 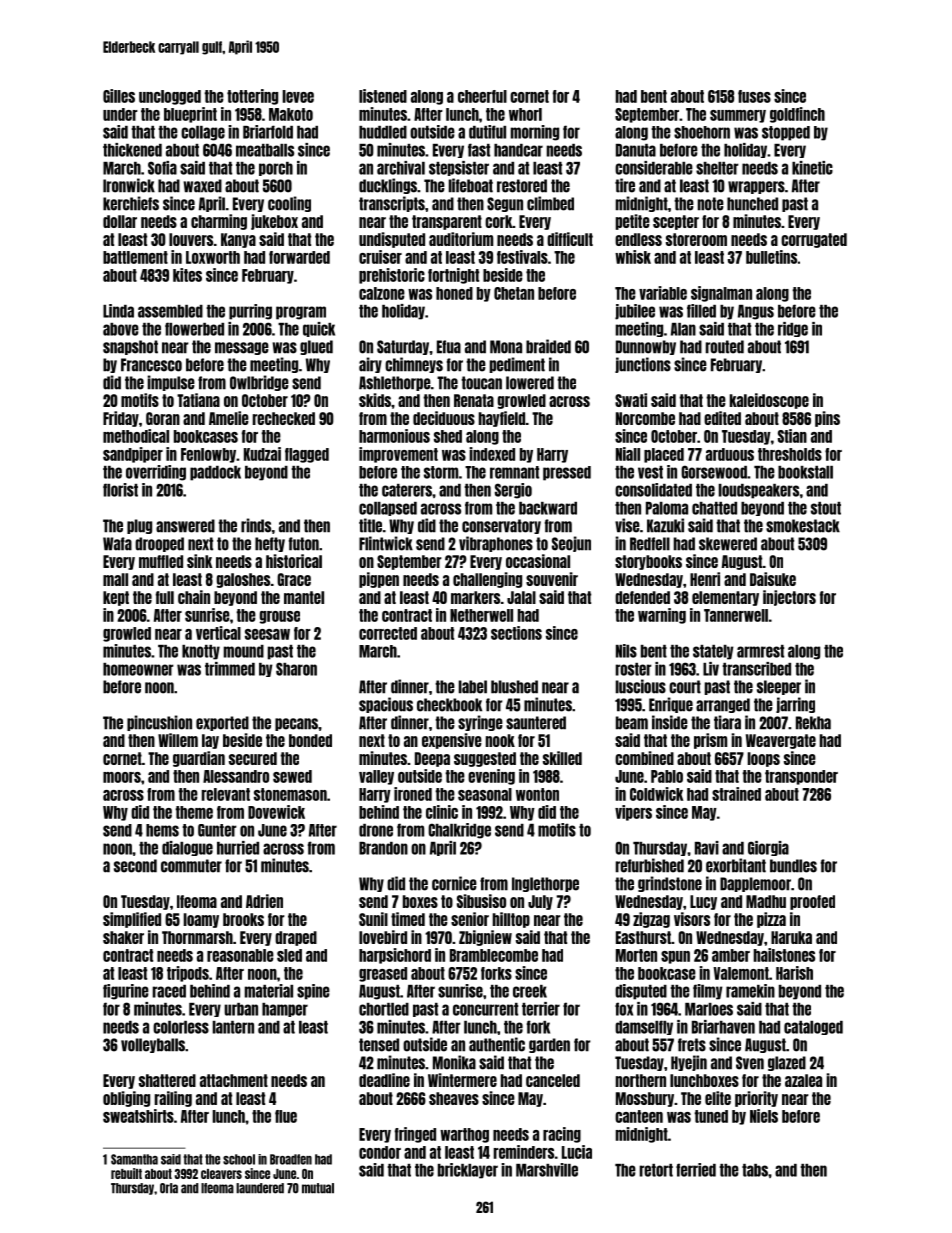 What do you see at coordinates (382, 293) in the page?
I see `calzone` at bounding box center [382, 293].
